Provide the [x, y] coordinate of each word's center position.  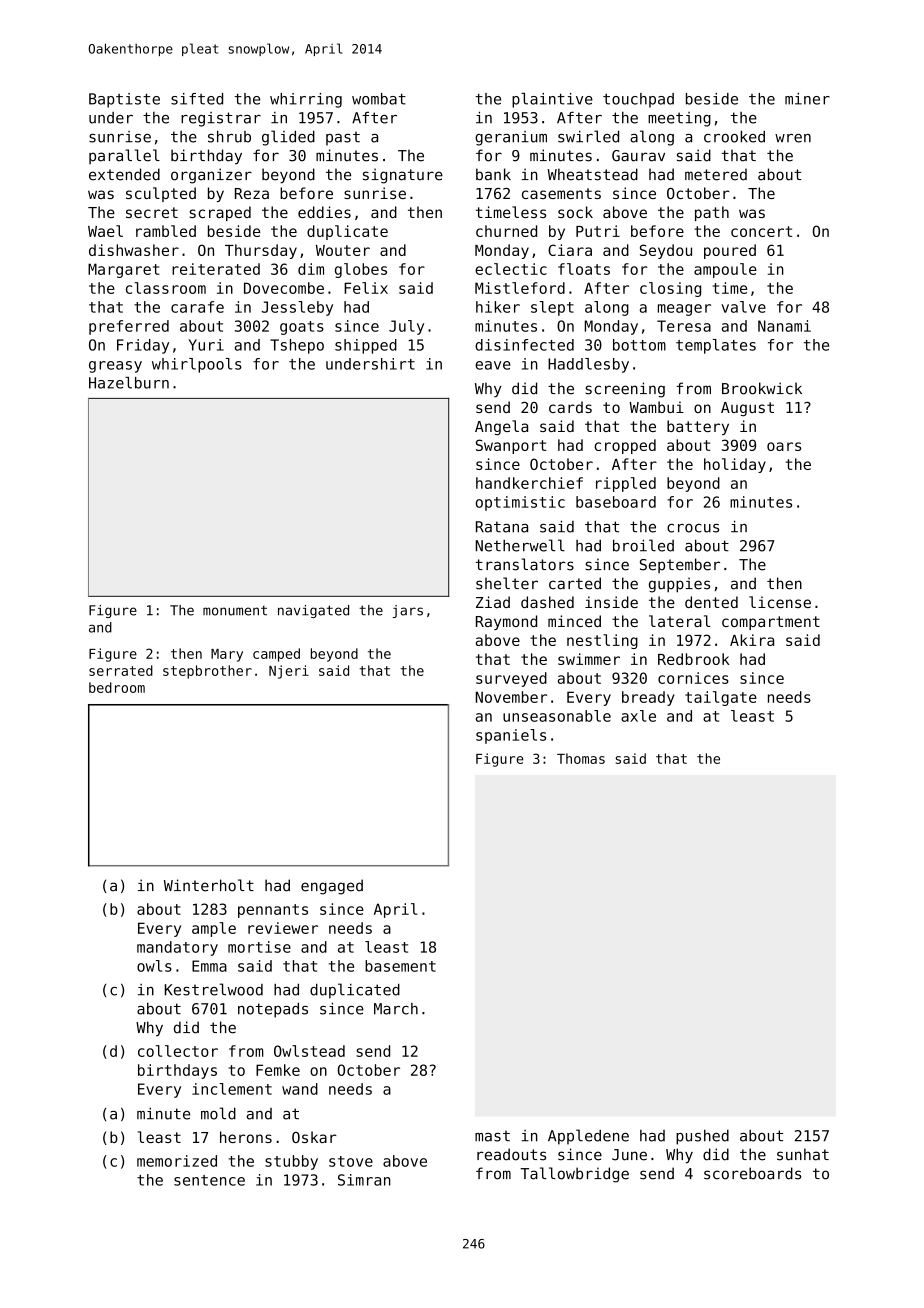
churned [506, 231]
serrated [121, 670]
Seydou [666, 251]
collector [178, 1051]
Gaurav [638, 156]
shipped [366, 346]
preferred [129, 327]
